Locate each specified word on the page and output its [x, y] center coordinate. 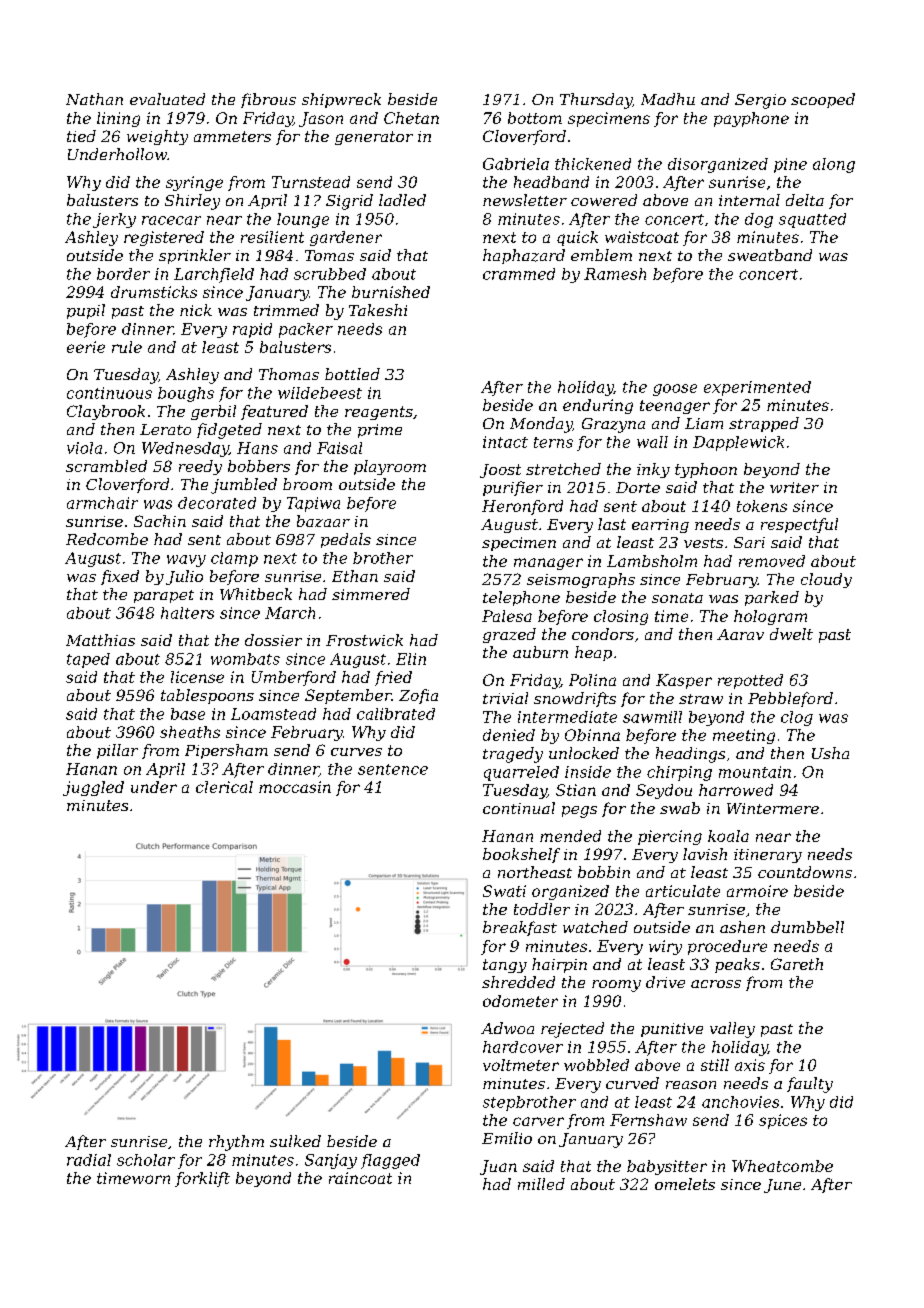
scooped [823, 100]
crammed [519, 274]
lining [118, 119]
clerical [224, 787]
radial [89, 1160]
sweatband [770, 255]
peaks [737, 965]
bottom [535, 118]
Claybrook [106, 412]
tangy [505, 966]
